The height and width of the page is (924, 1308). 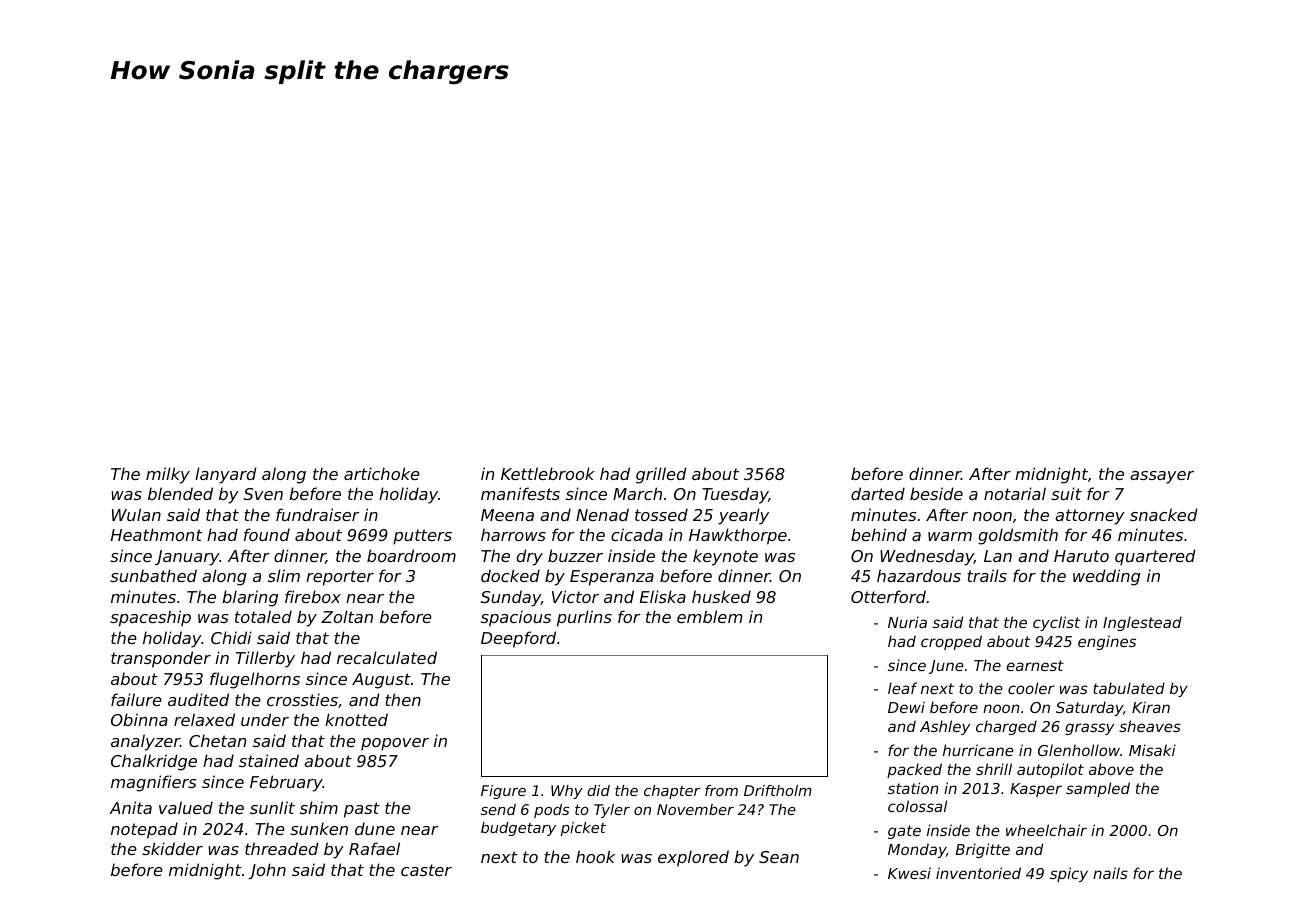 What do you see at coordinates (168, 475) in the page?
I see `milky` at bounding box center [168, 475].
